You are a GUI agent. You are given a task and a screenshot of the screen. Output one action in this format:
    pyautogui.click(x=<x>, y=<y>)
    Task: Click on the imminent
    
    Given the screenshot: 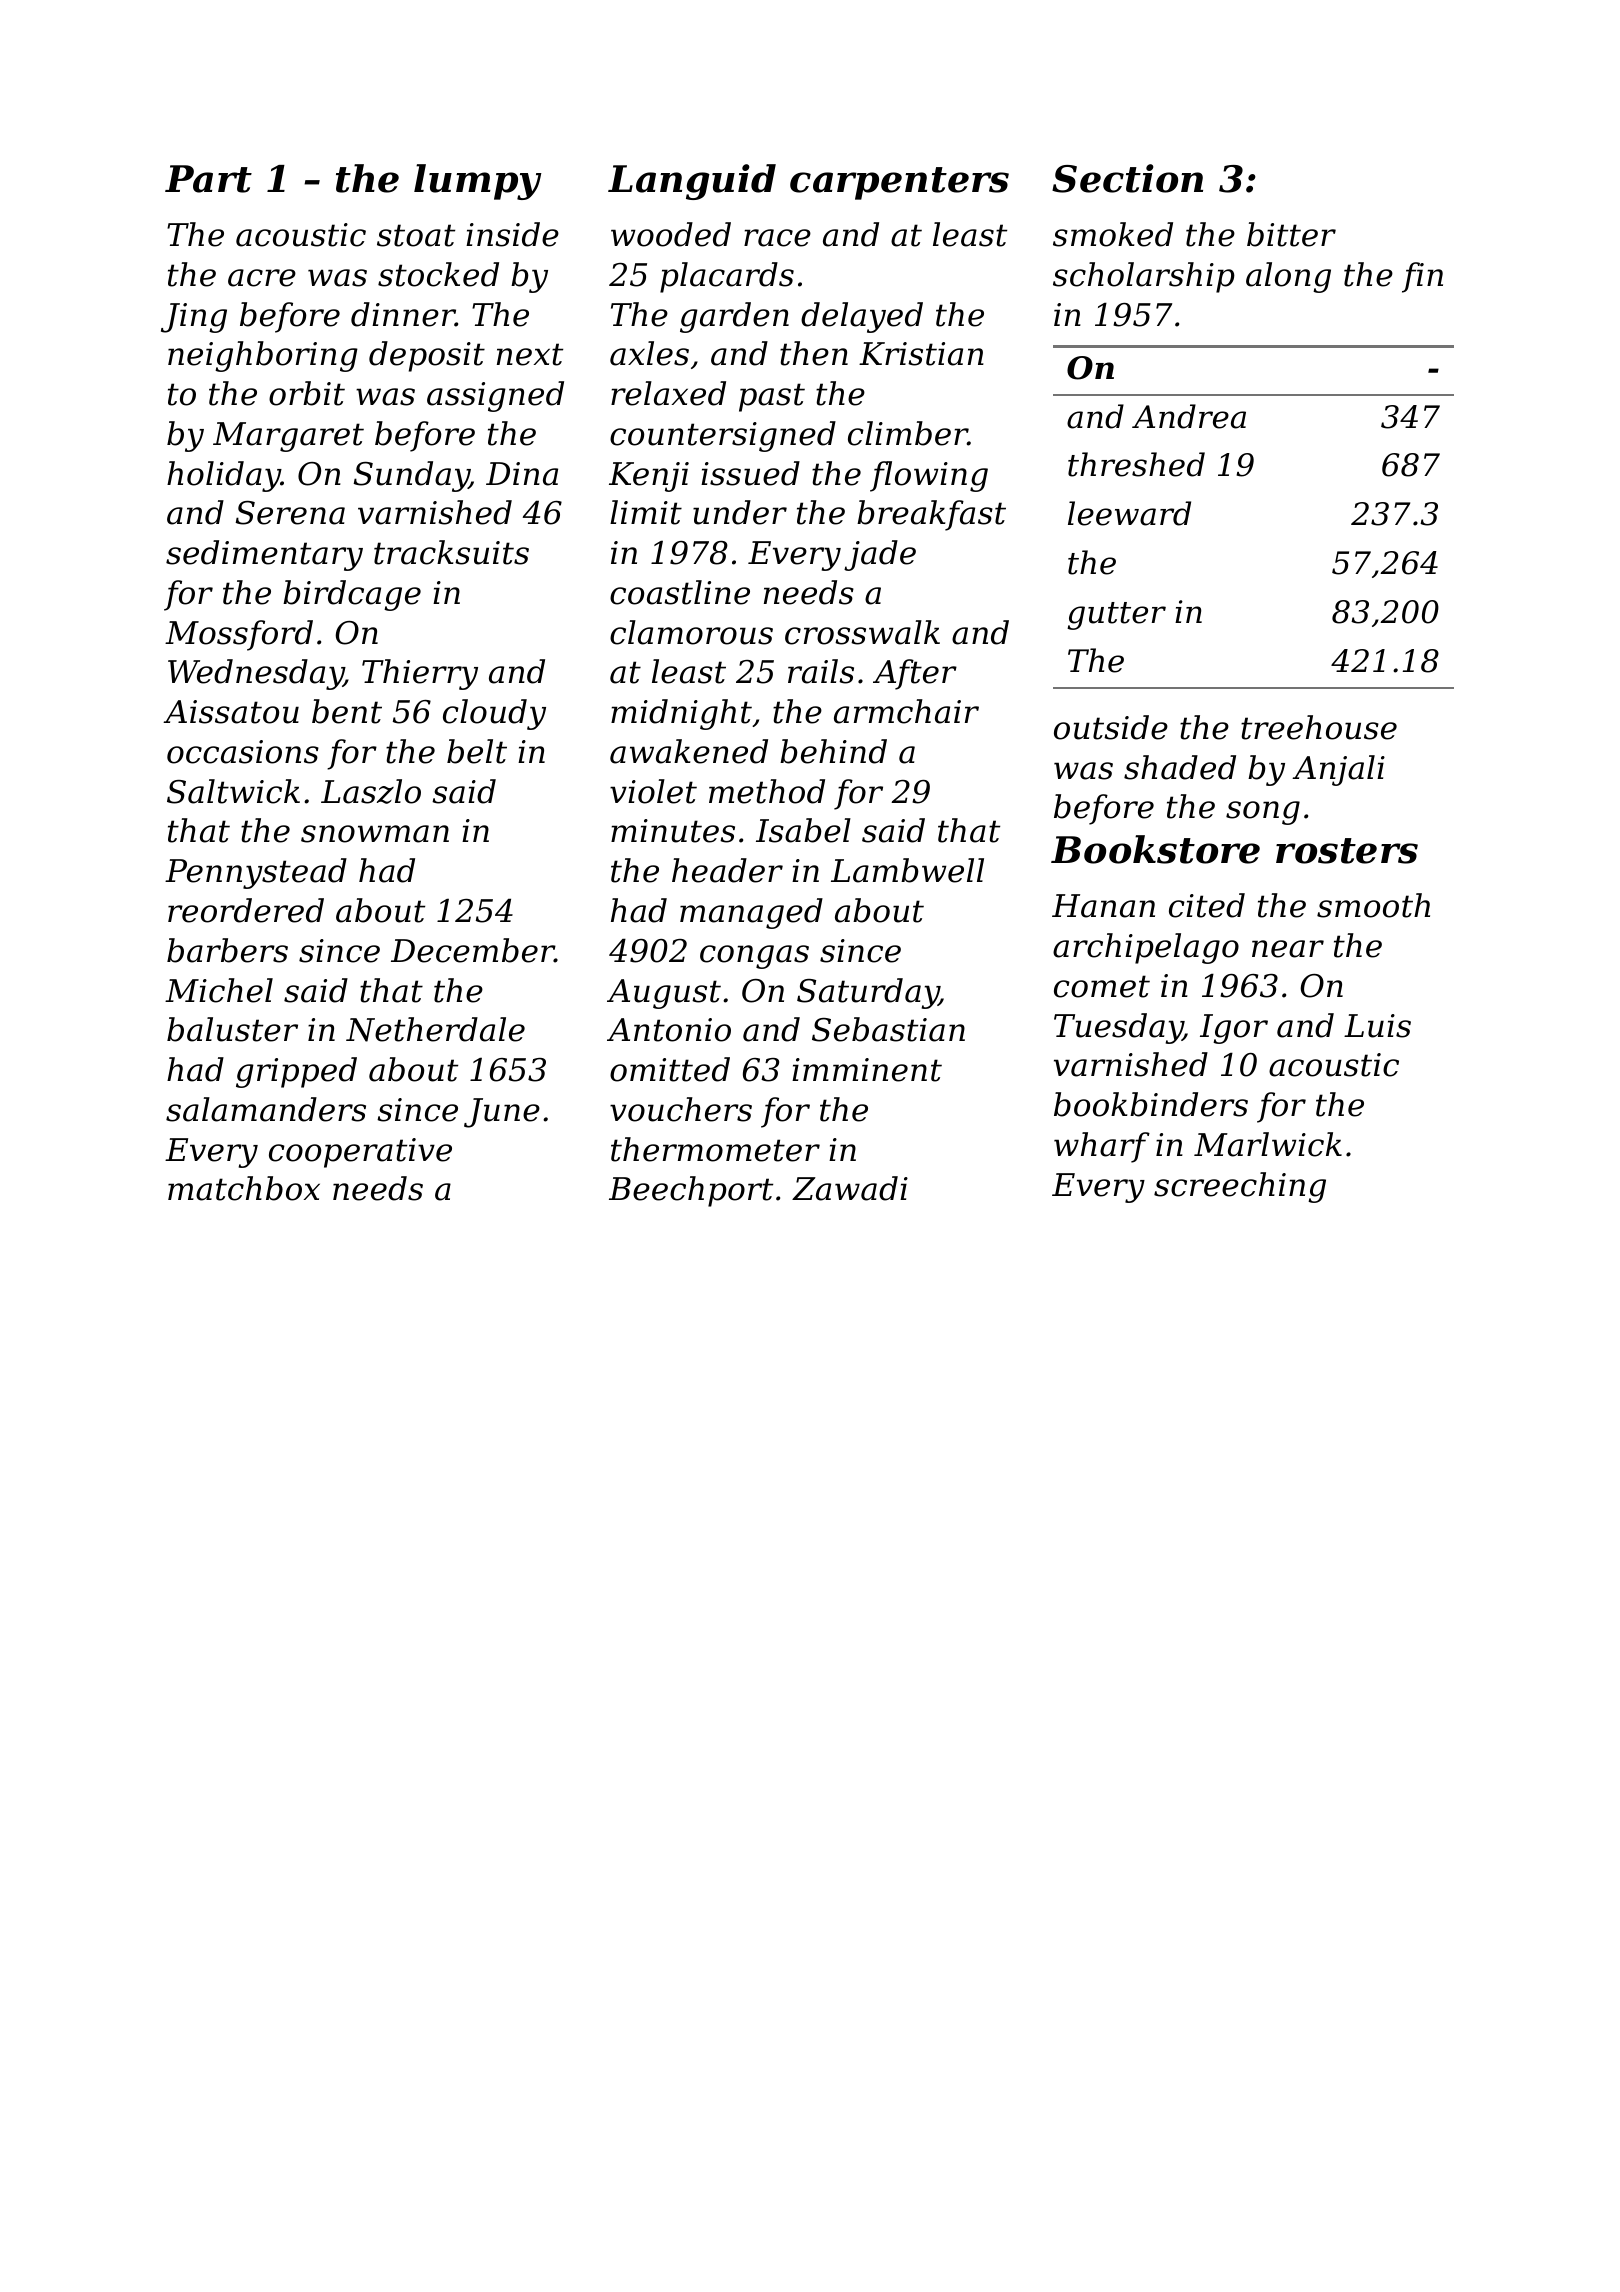 What is the action you would take?
    pyautogui.click(x=867, y=1070)
